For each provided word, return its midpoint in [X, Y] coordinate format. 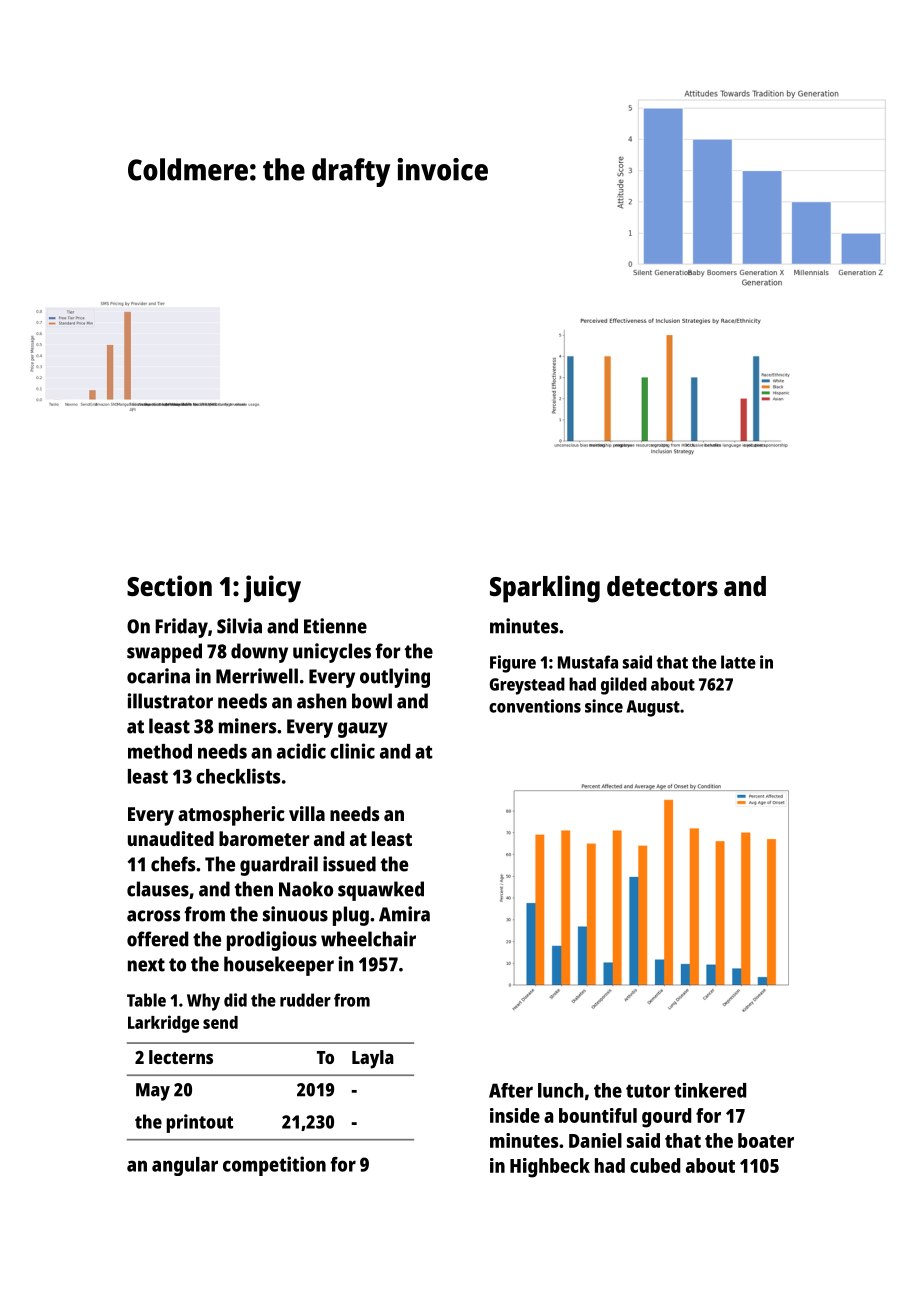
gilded [624, 686]
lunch [560, 1090]
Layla [373, 1059]
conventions [535, 706]
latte [738, 662]
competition [274, 1166]
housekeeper [279, 966]
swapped [164, 653]
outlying [395, 678]
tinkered [710, 1090]
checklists [238, 776]
